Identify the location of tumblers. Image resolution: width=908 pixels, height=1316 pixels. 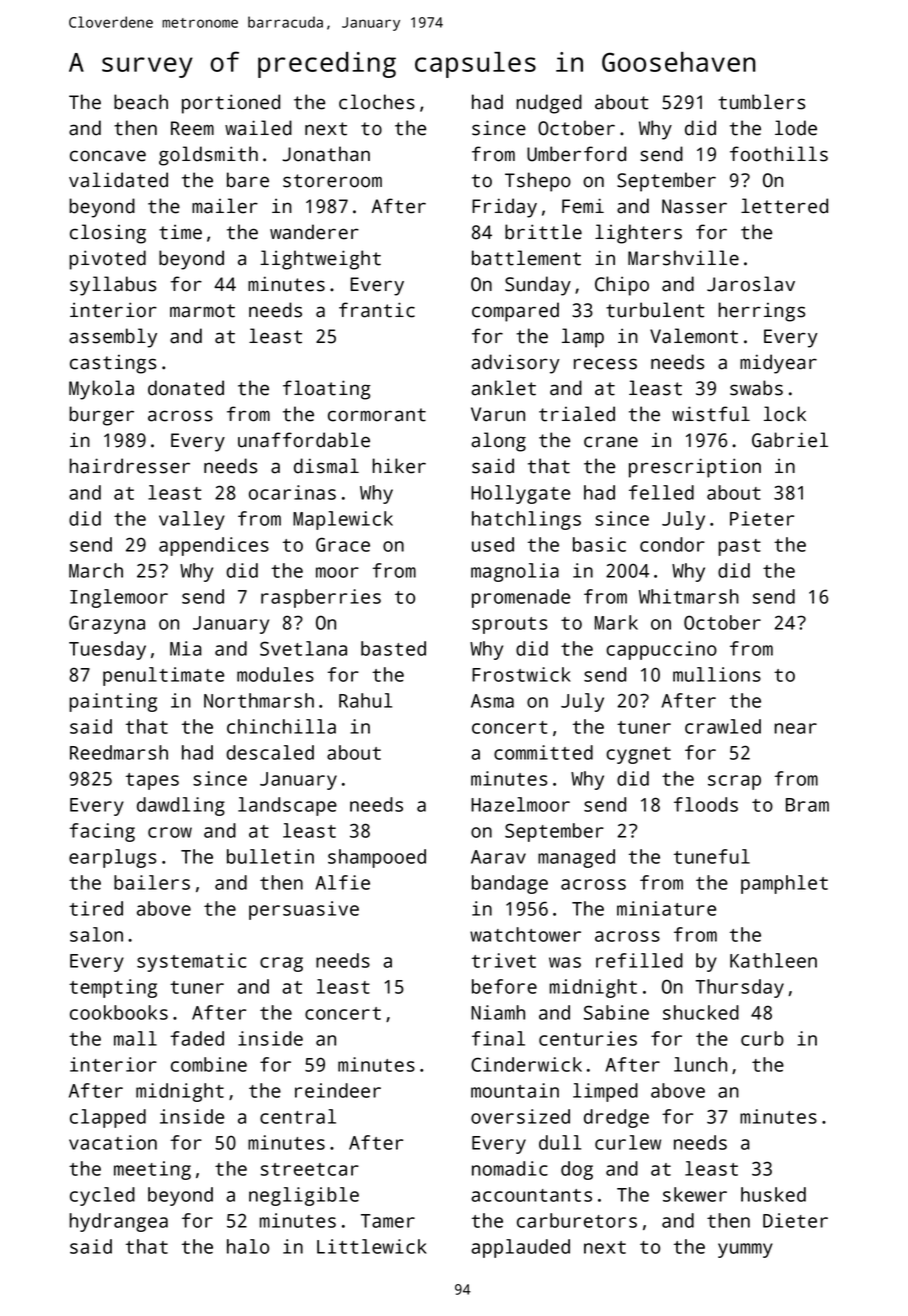
(761, 102).
